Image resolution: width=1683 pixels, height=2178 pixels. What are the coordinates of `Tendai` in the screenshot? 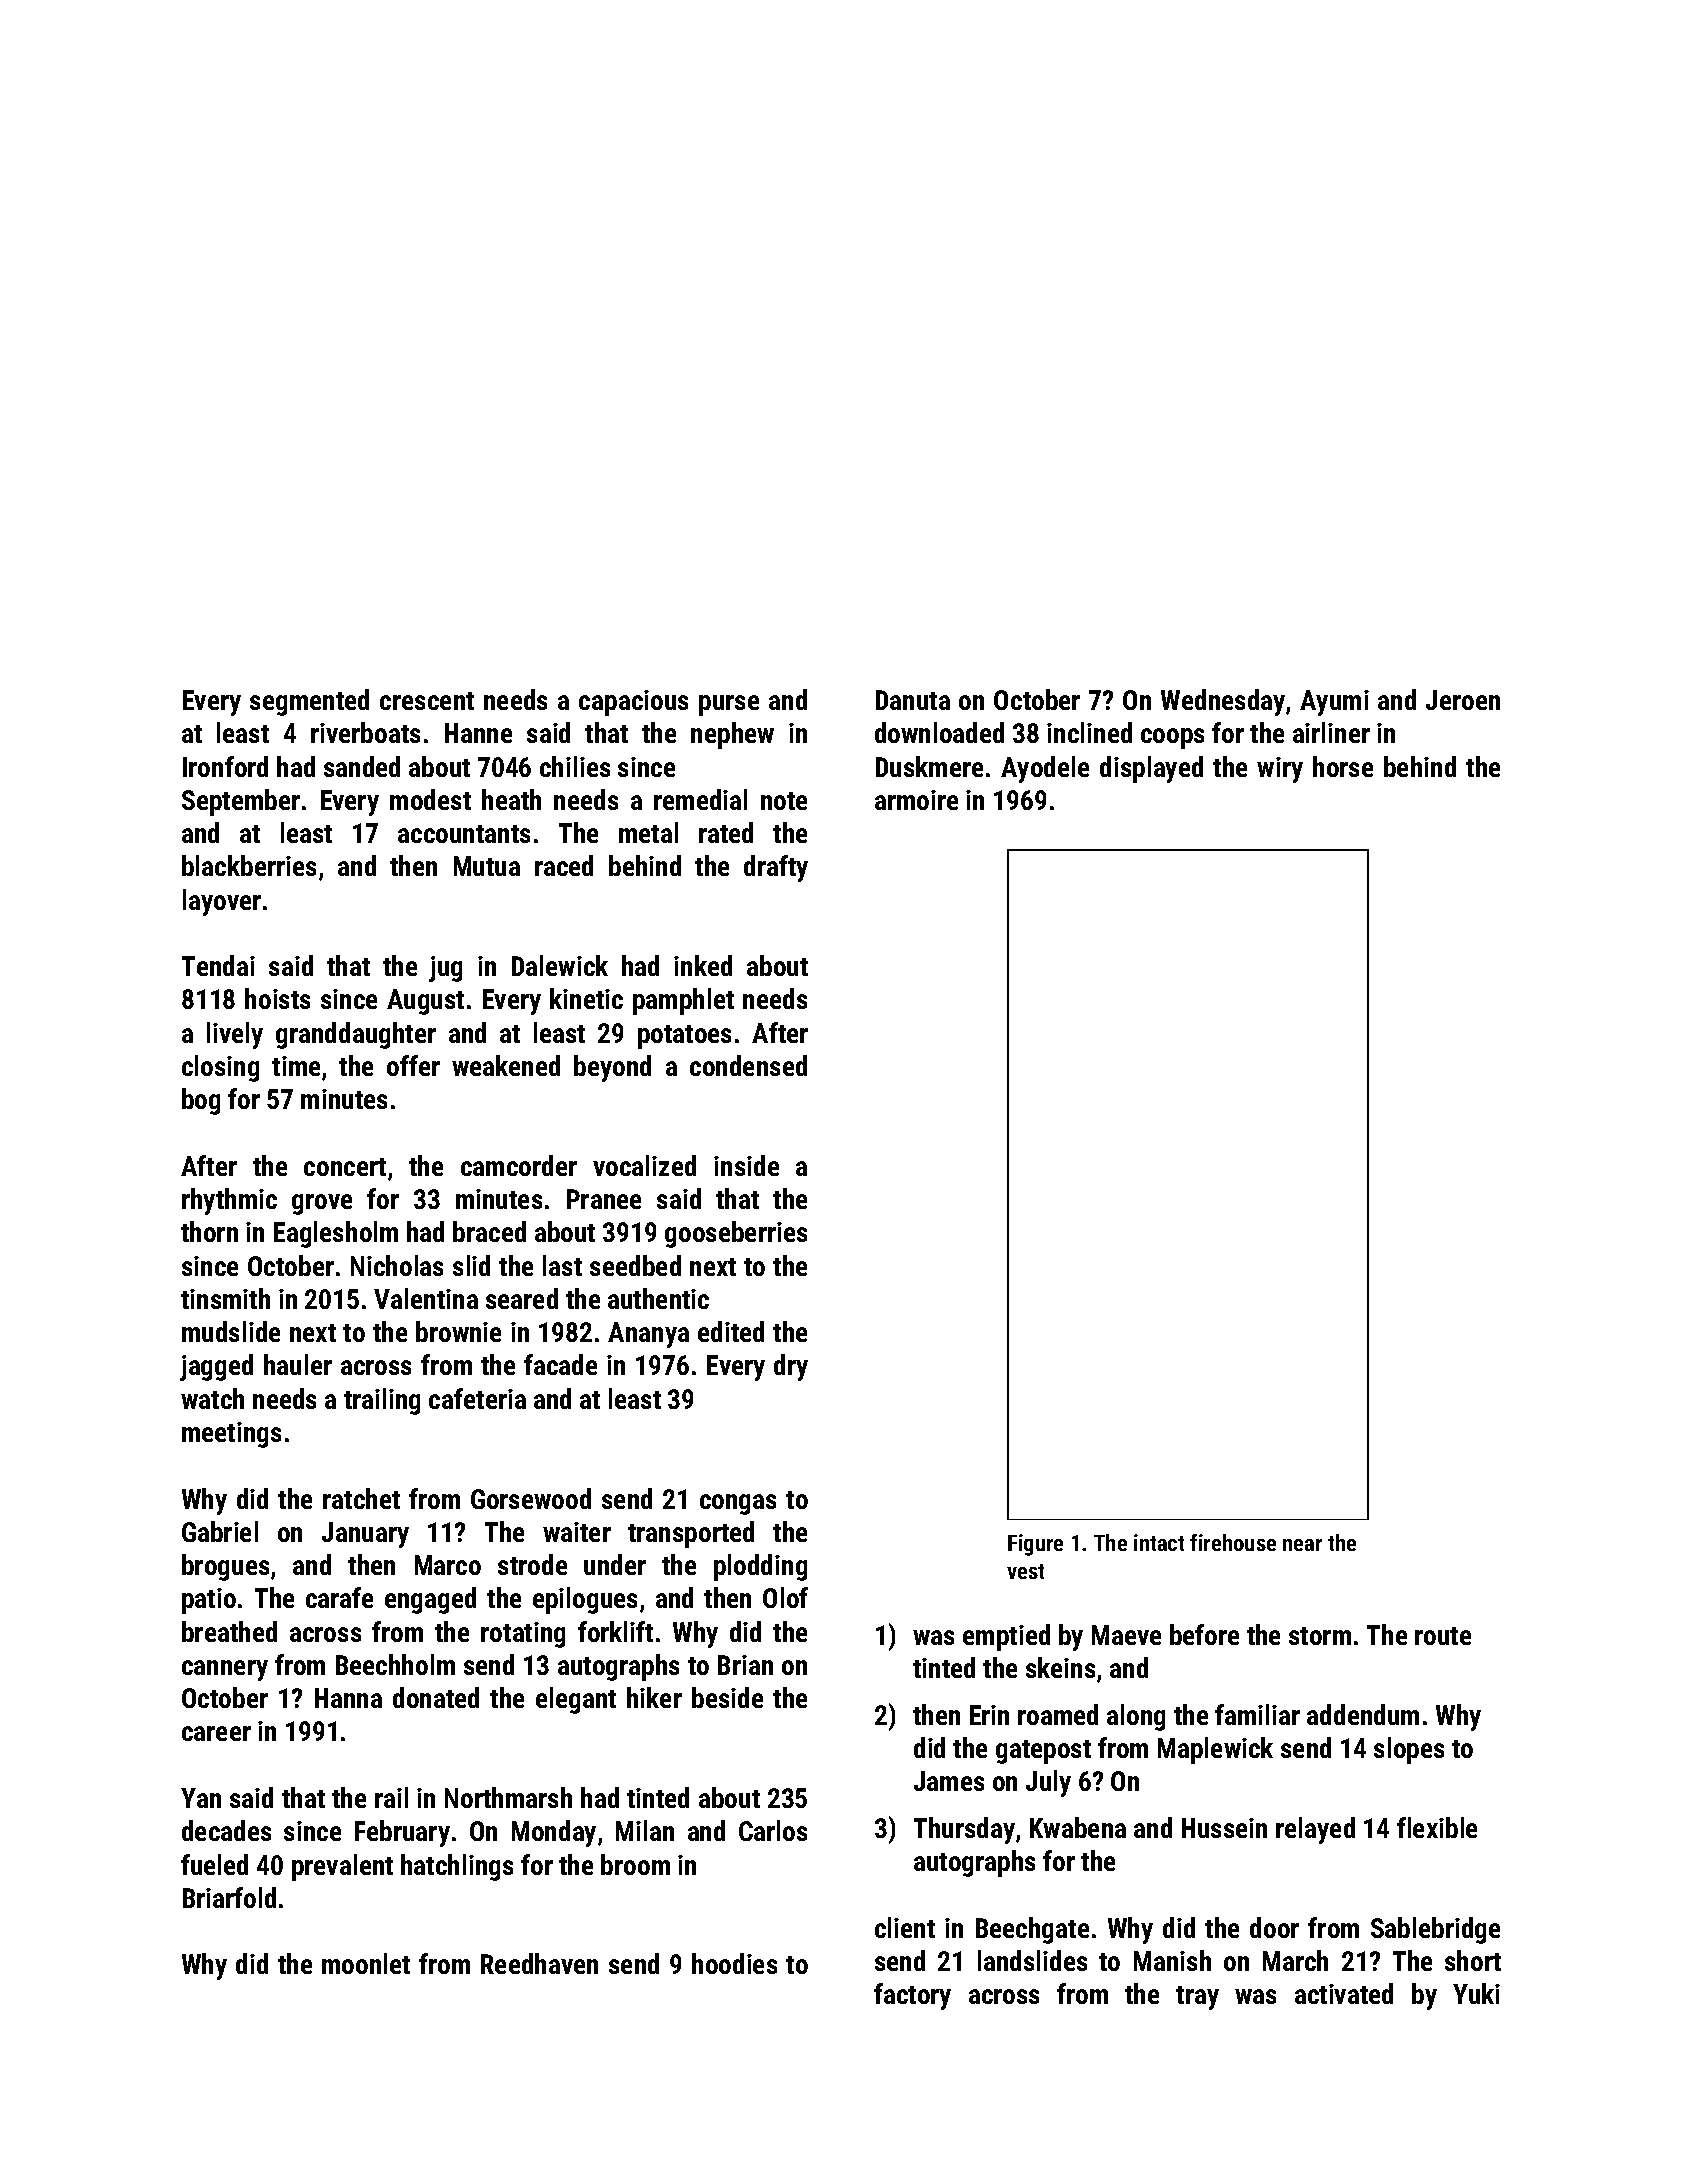 It's located at (218, 965).
